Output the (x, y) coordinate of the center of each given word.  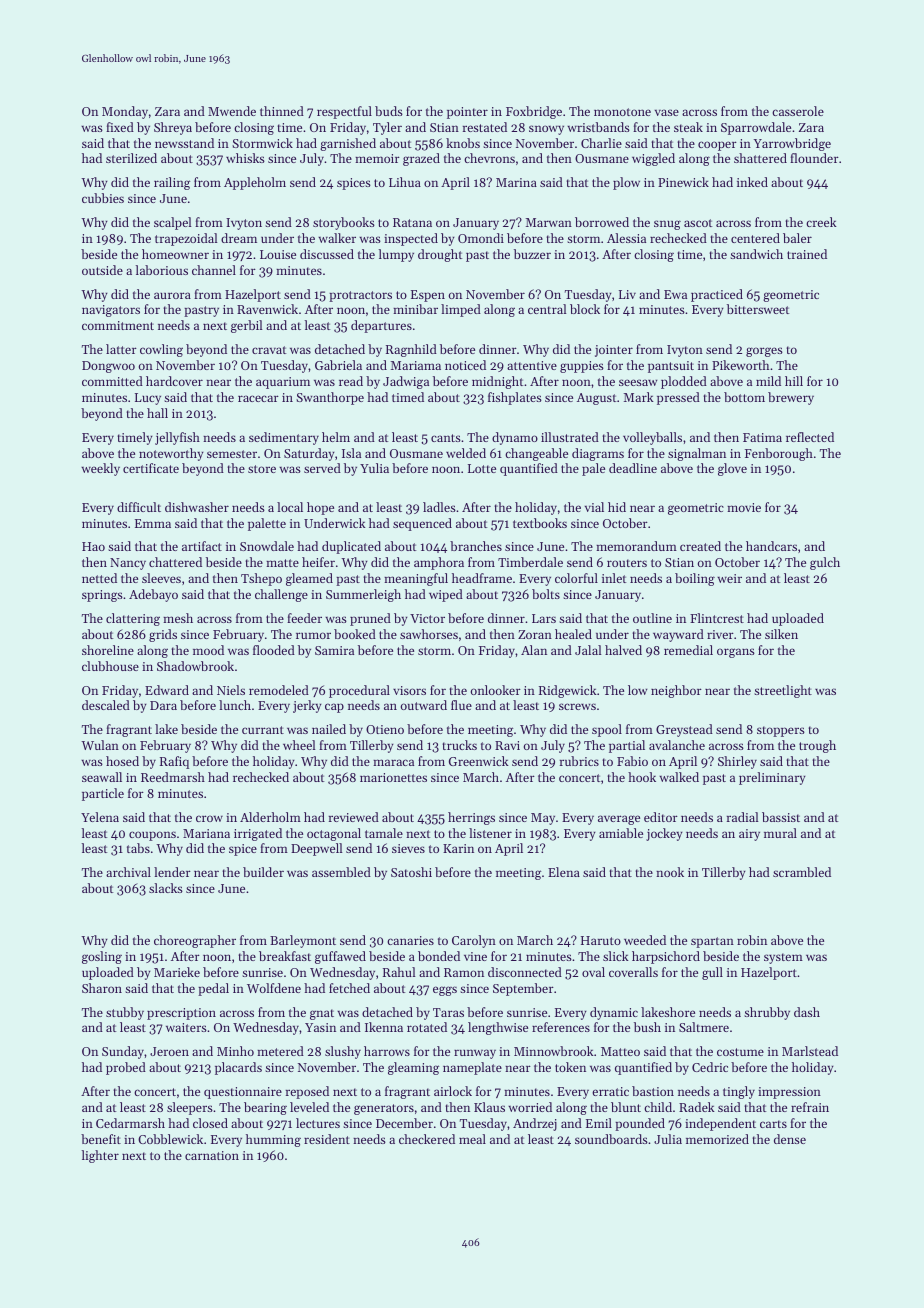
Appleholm (255, 183)
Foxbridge (534, 112)
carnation (212, 1155)
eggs (445, 991)
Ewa (675, 294)
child (658, 1107)
